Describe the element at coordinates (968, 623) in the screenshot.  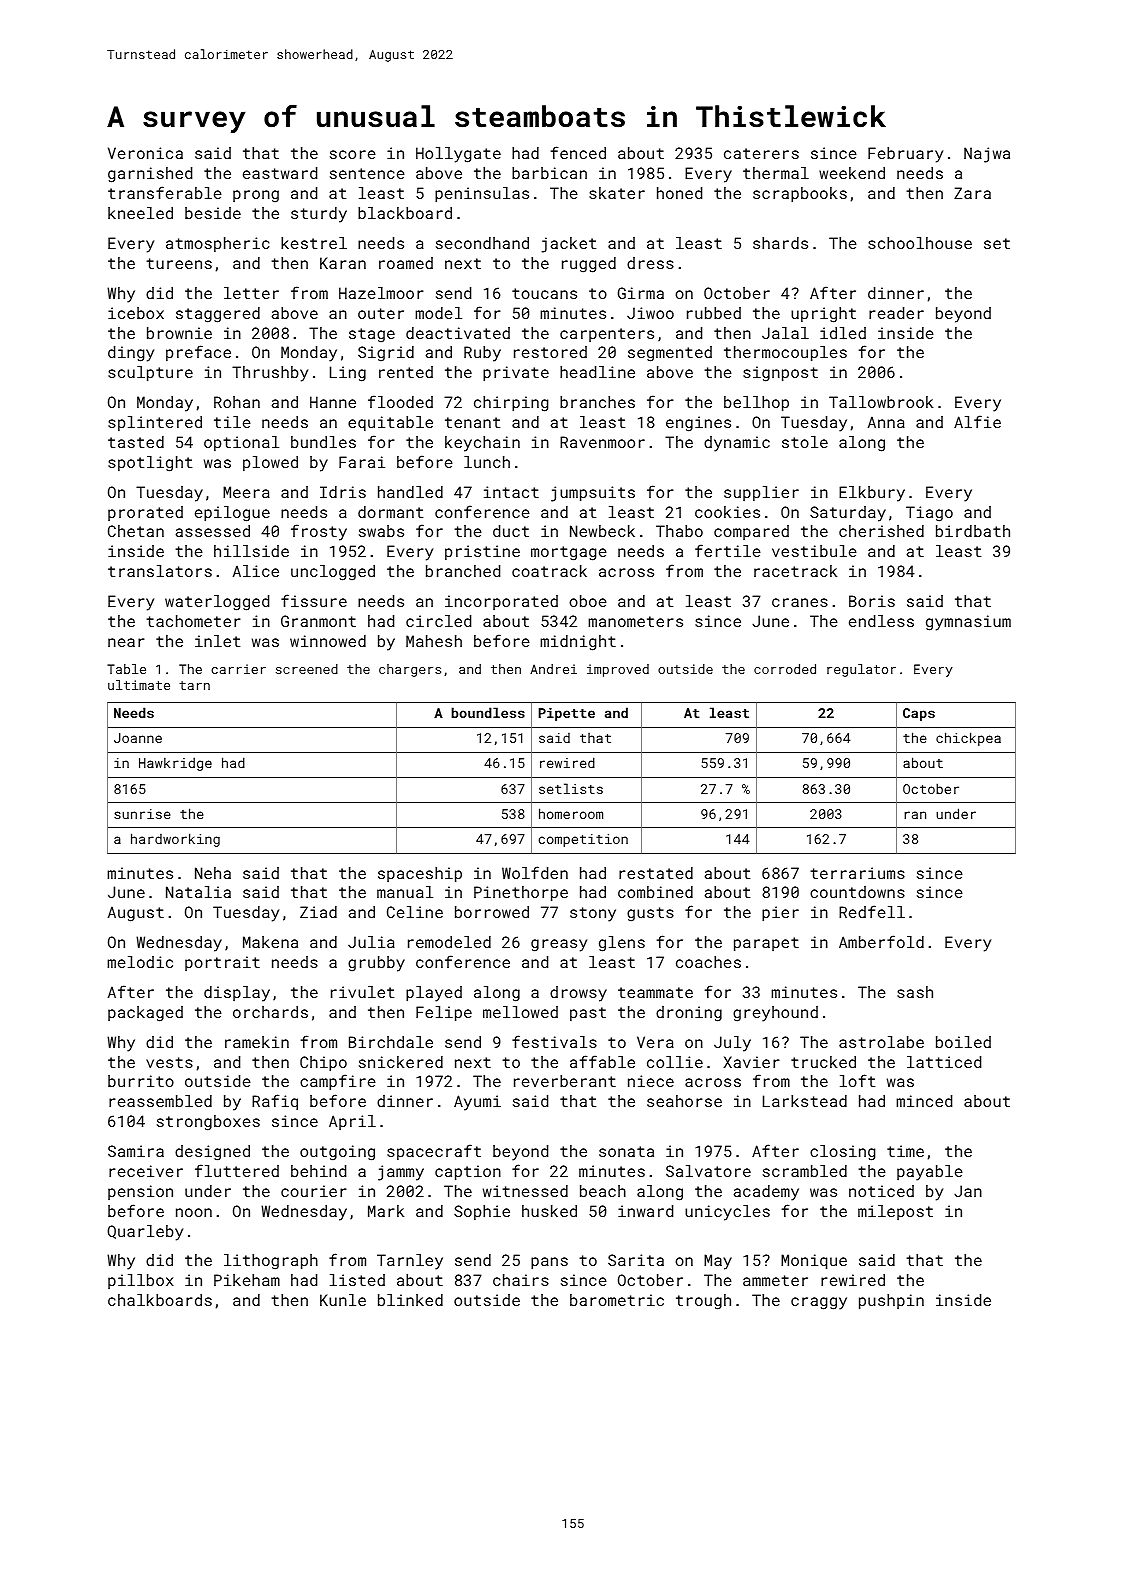
I see `gymnasium` at that location.
